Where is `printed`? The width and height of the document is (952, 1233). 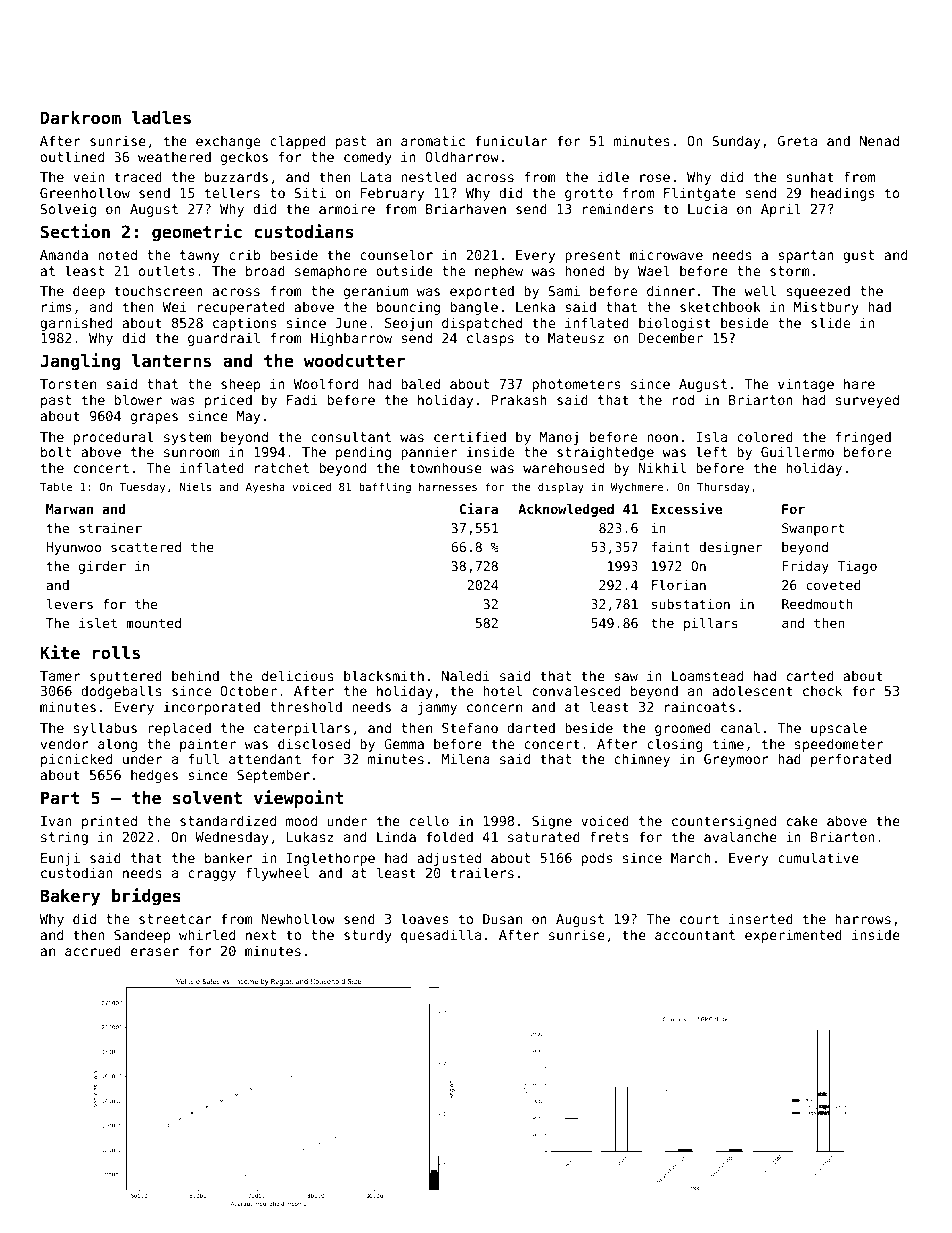 printed is located at coordinates (109, 822).
